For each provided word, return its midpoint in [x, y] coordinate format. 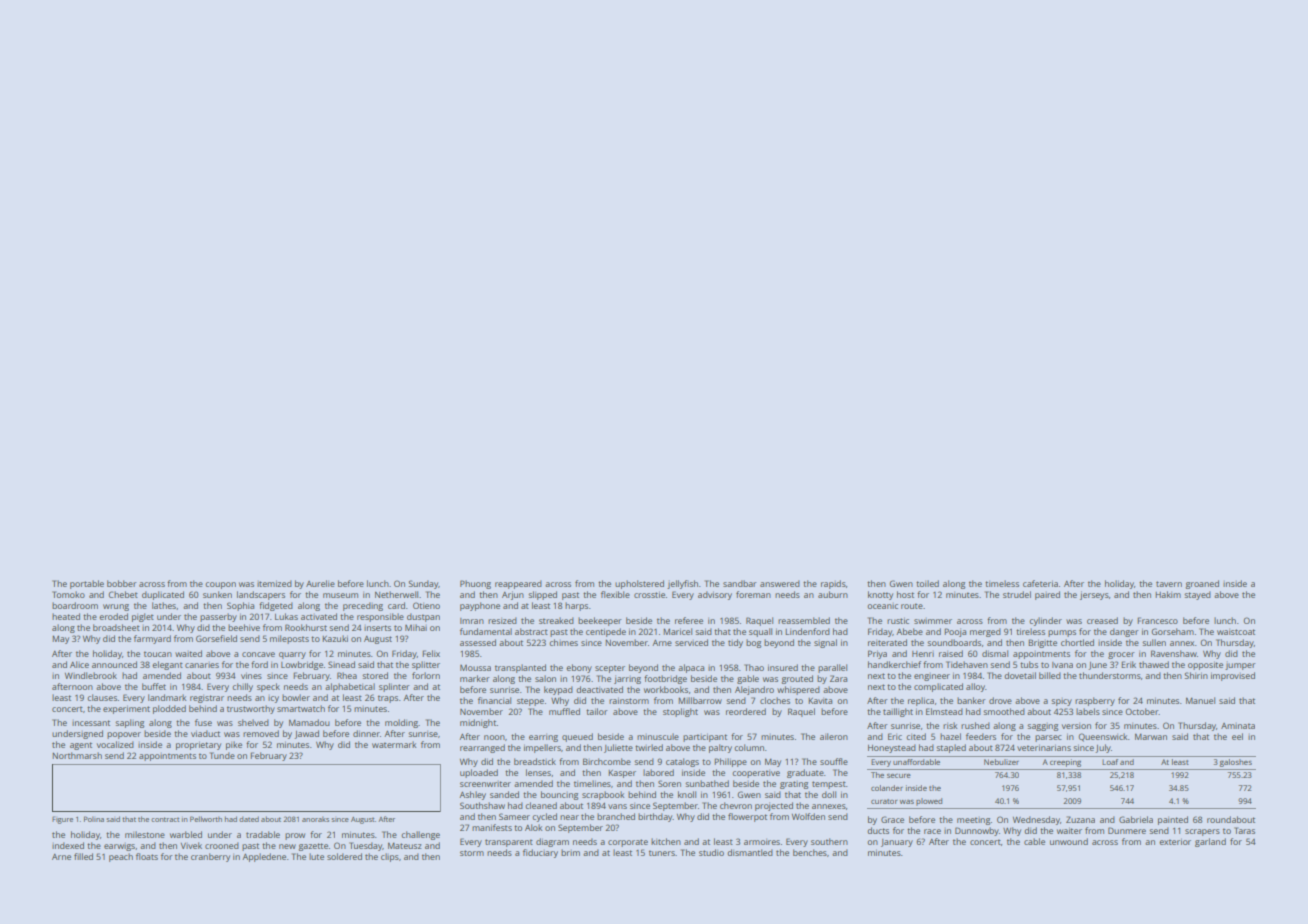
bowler [296, 697]
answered [780, 583]
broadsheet [116, 627]
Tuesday [366, 846]
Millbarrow [700, 700]
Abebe [909, 631]
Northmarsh [77, 755]
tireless [1030, 631]
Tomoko [68, 594]
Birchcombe [607, 761]
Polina [94, 819]
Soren [669, 783]
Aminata [1238, 726]
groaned [1202, 584]
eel [1237, 736]
